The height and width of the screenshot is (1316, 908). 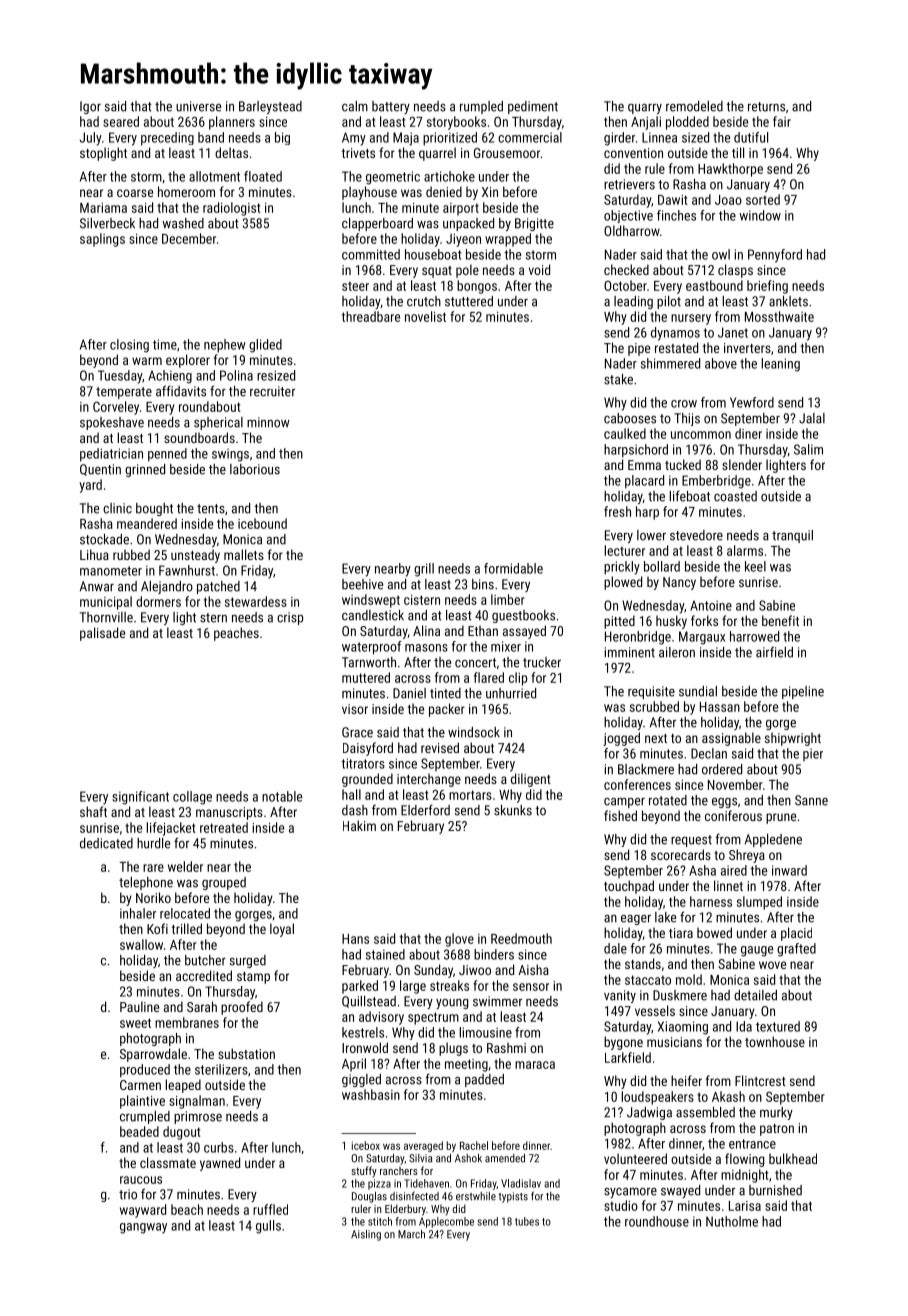 I want to click on Aisling, so click(x=366, y=1235).
